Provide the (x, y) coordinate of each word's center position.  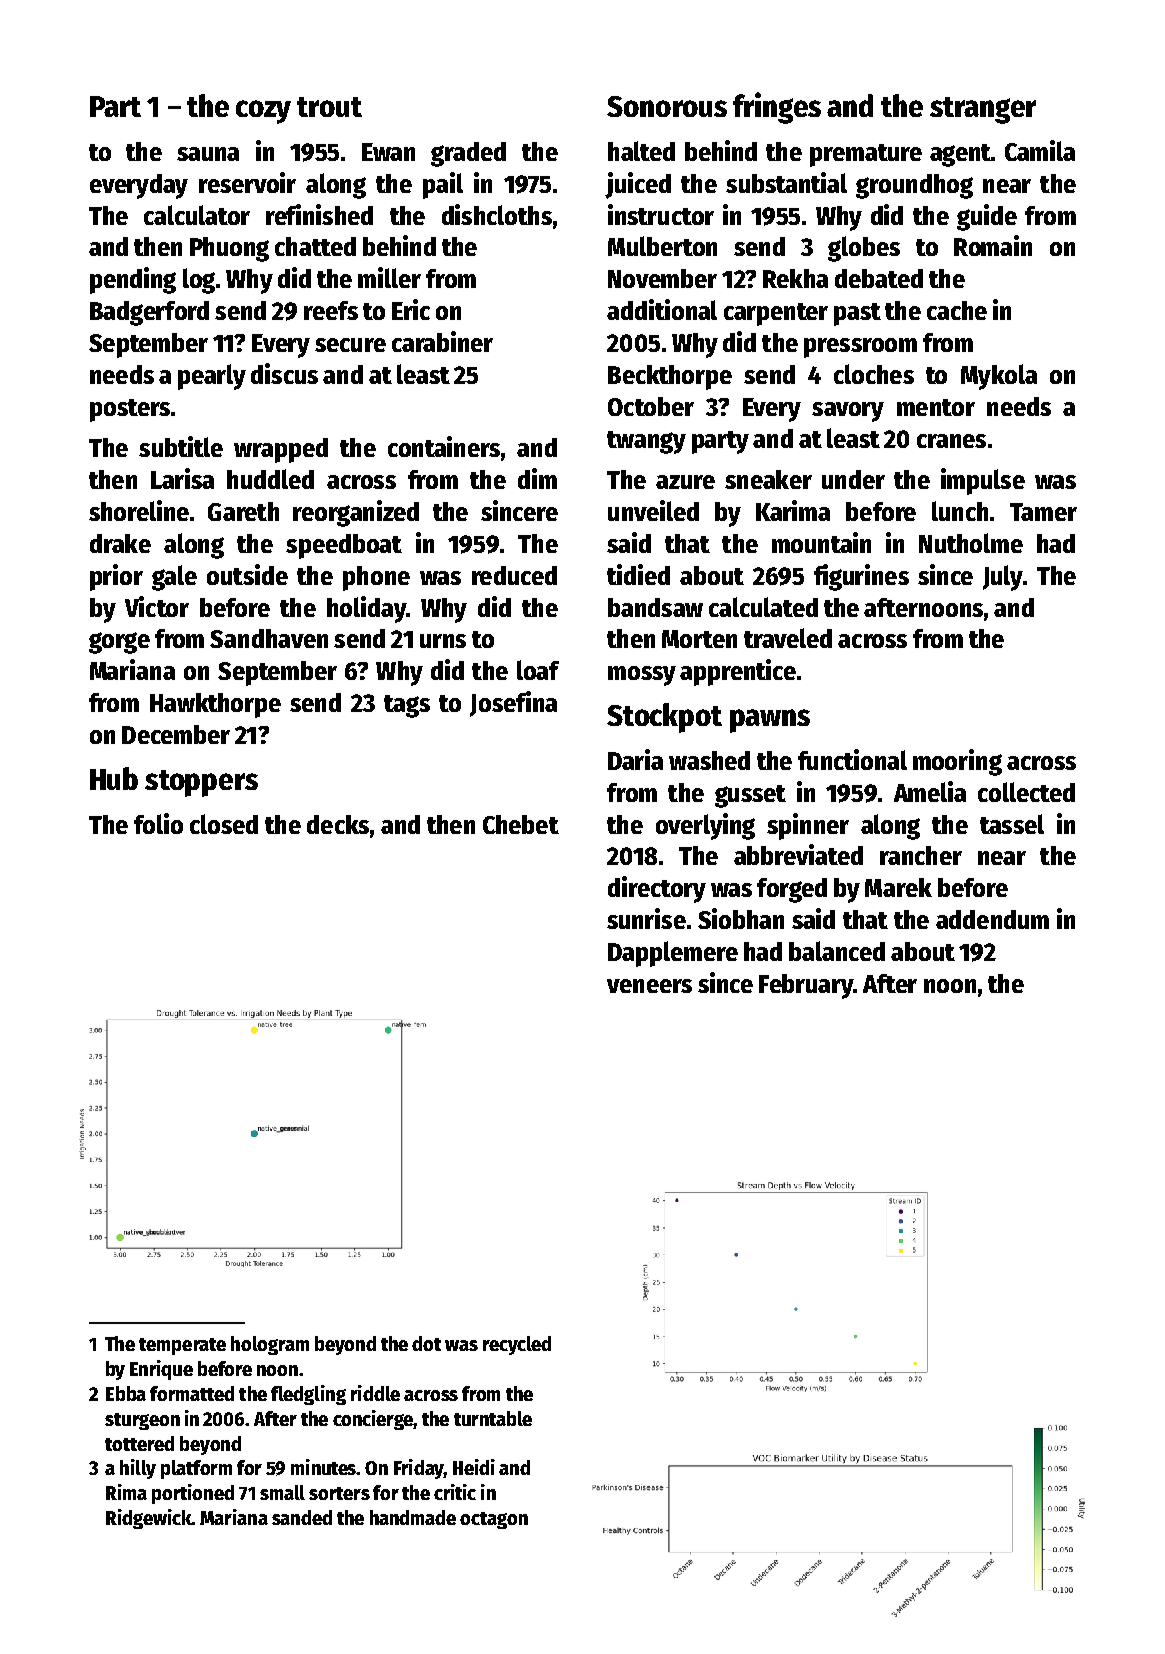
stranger (983, 110)
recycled (517, 1345)
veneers (649, 986)
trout (329, 107)
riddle (375, 1393)
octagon (494, 1520)
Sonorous (667, 106)
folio (158, 823)
